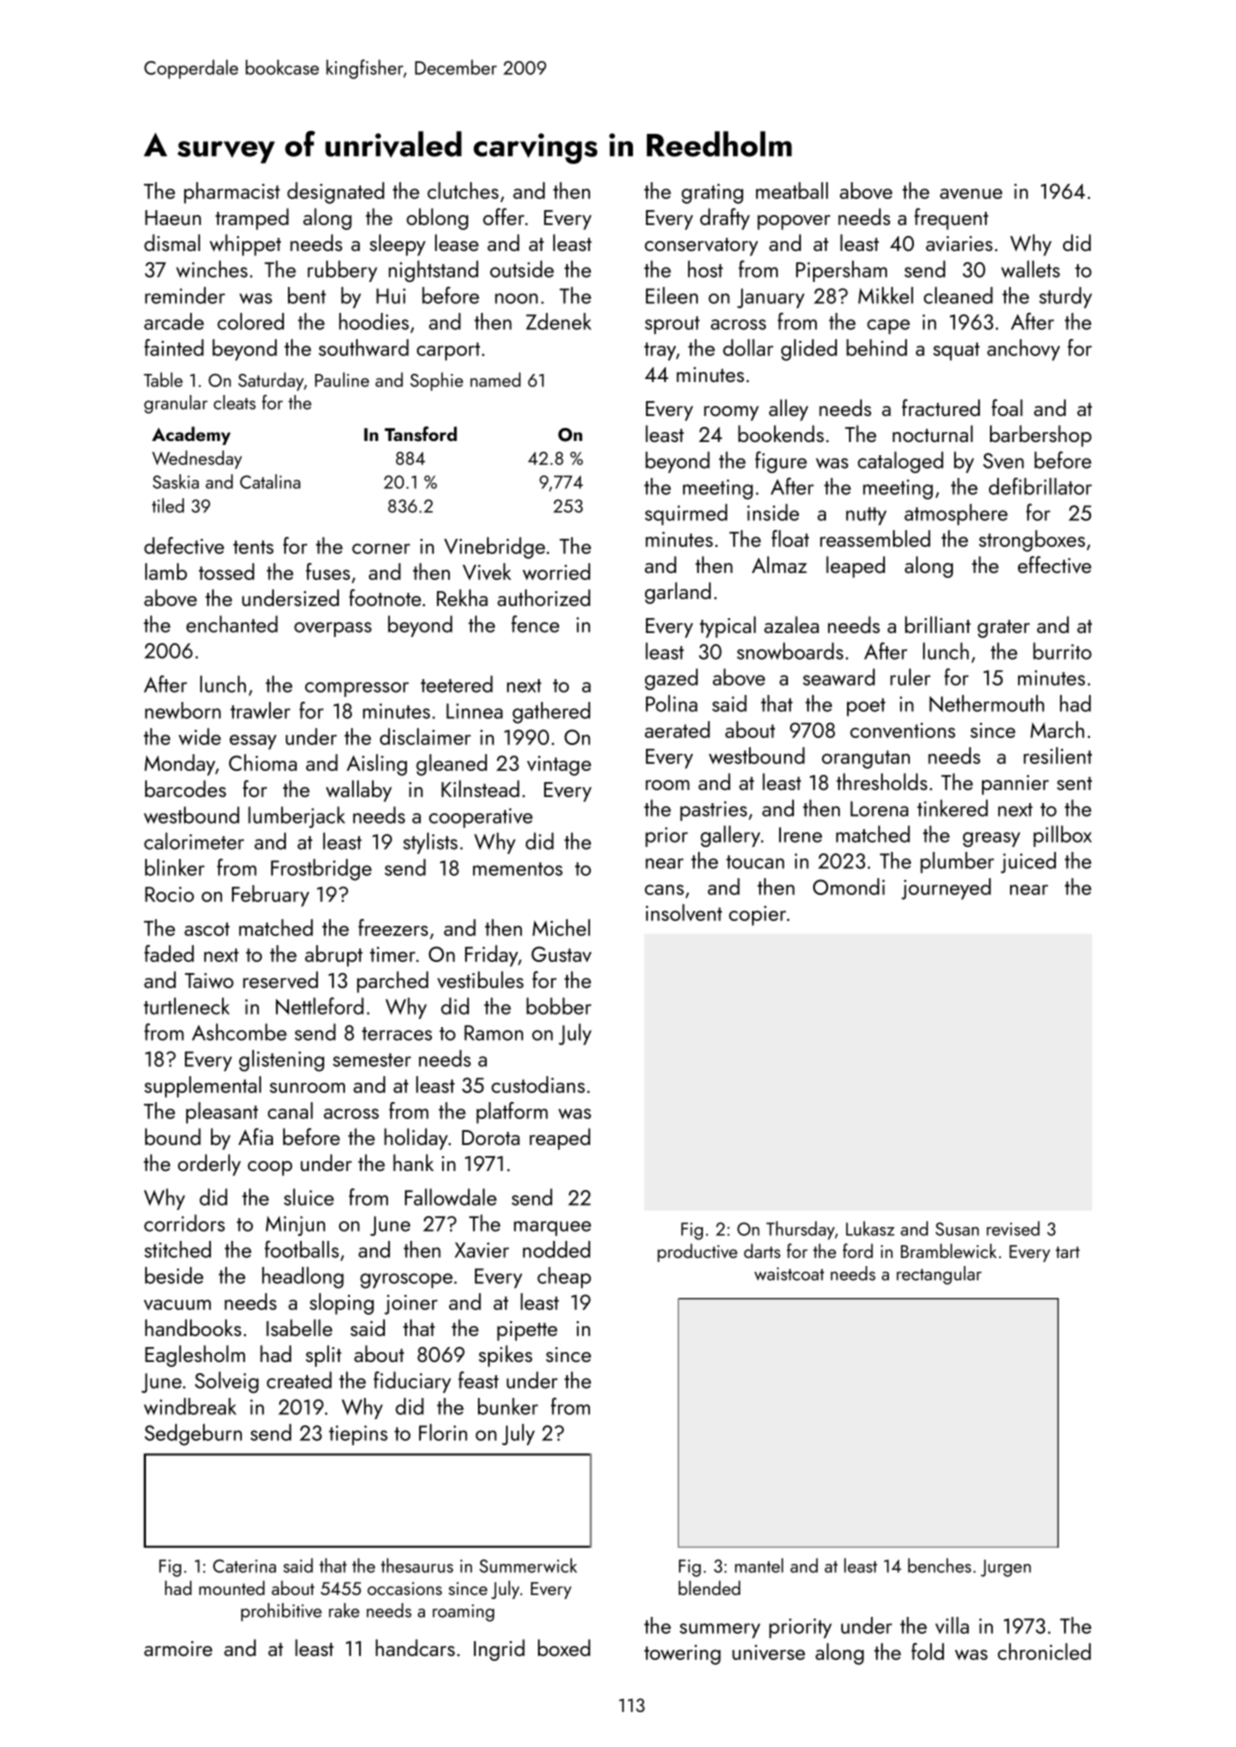 Image resolution: width=1236 pixels, height=1747 pixels. What do you see at coordinates (232, 1587) in the screenshot?
I see `mounted` at bounding box center [232, 1587].
